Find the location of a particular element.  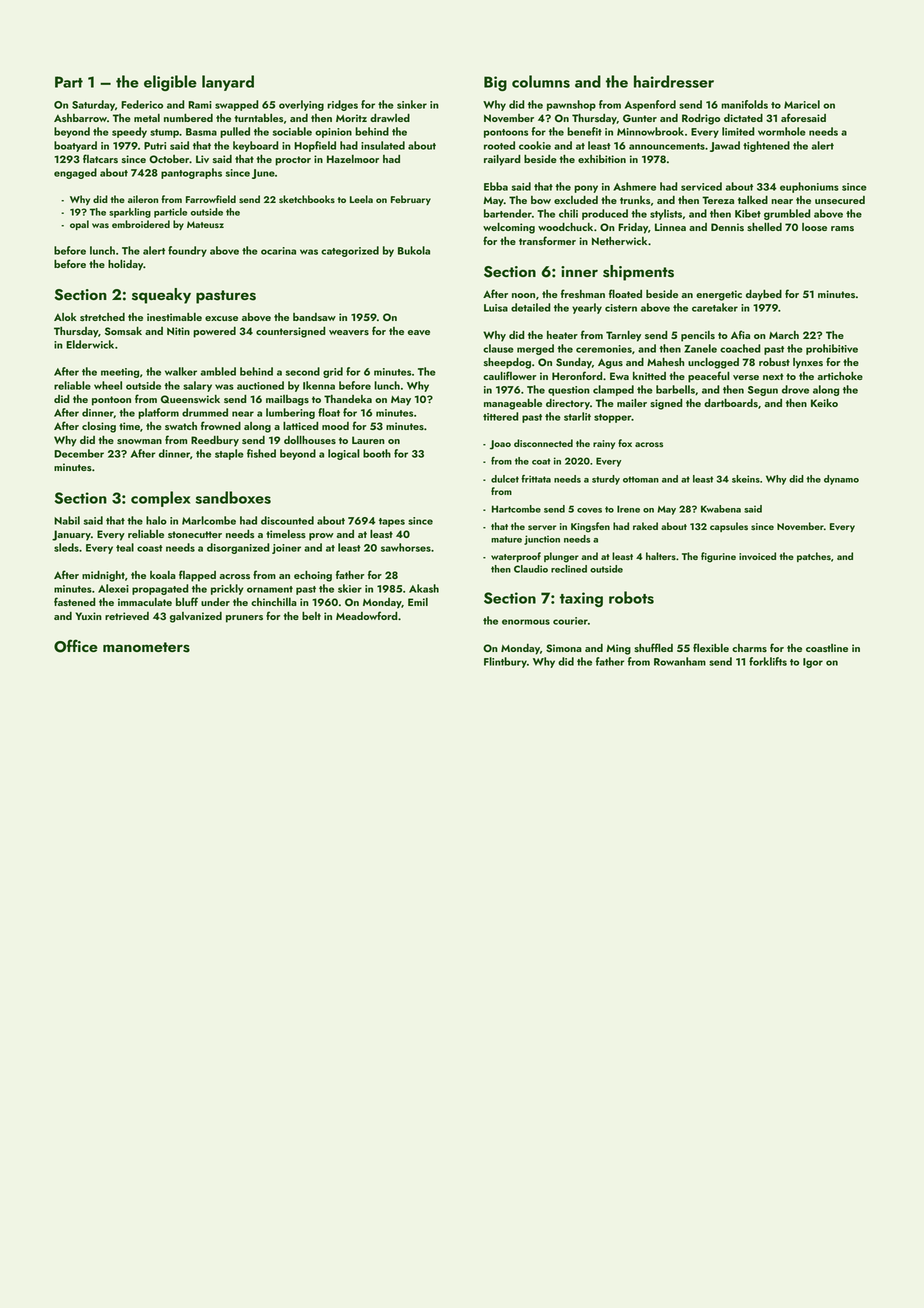

Big is located at coordinates (495, 83).
